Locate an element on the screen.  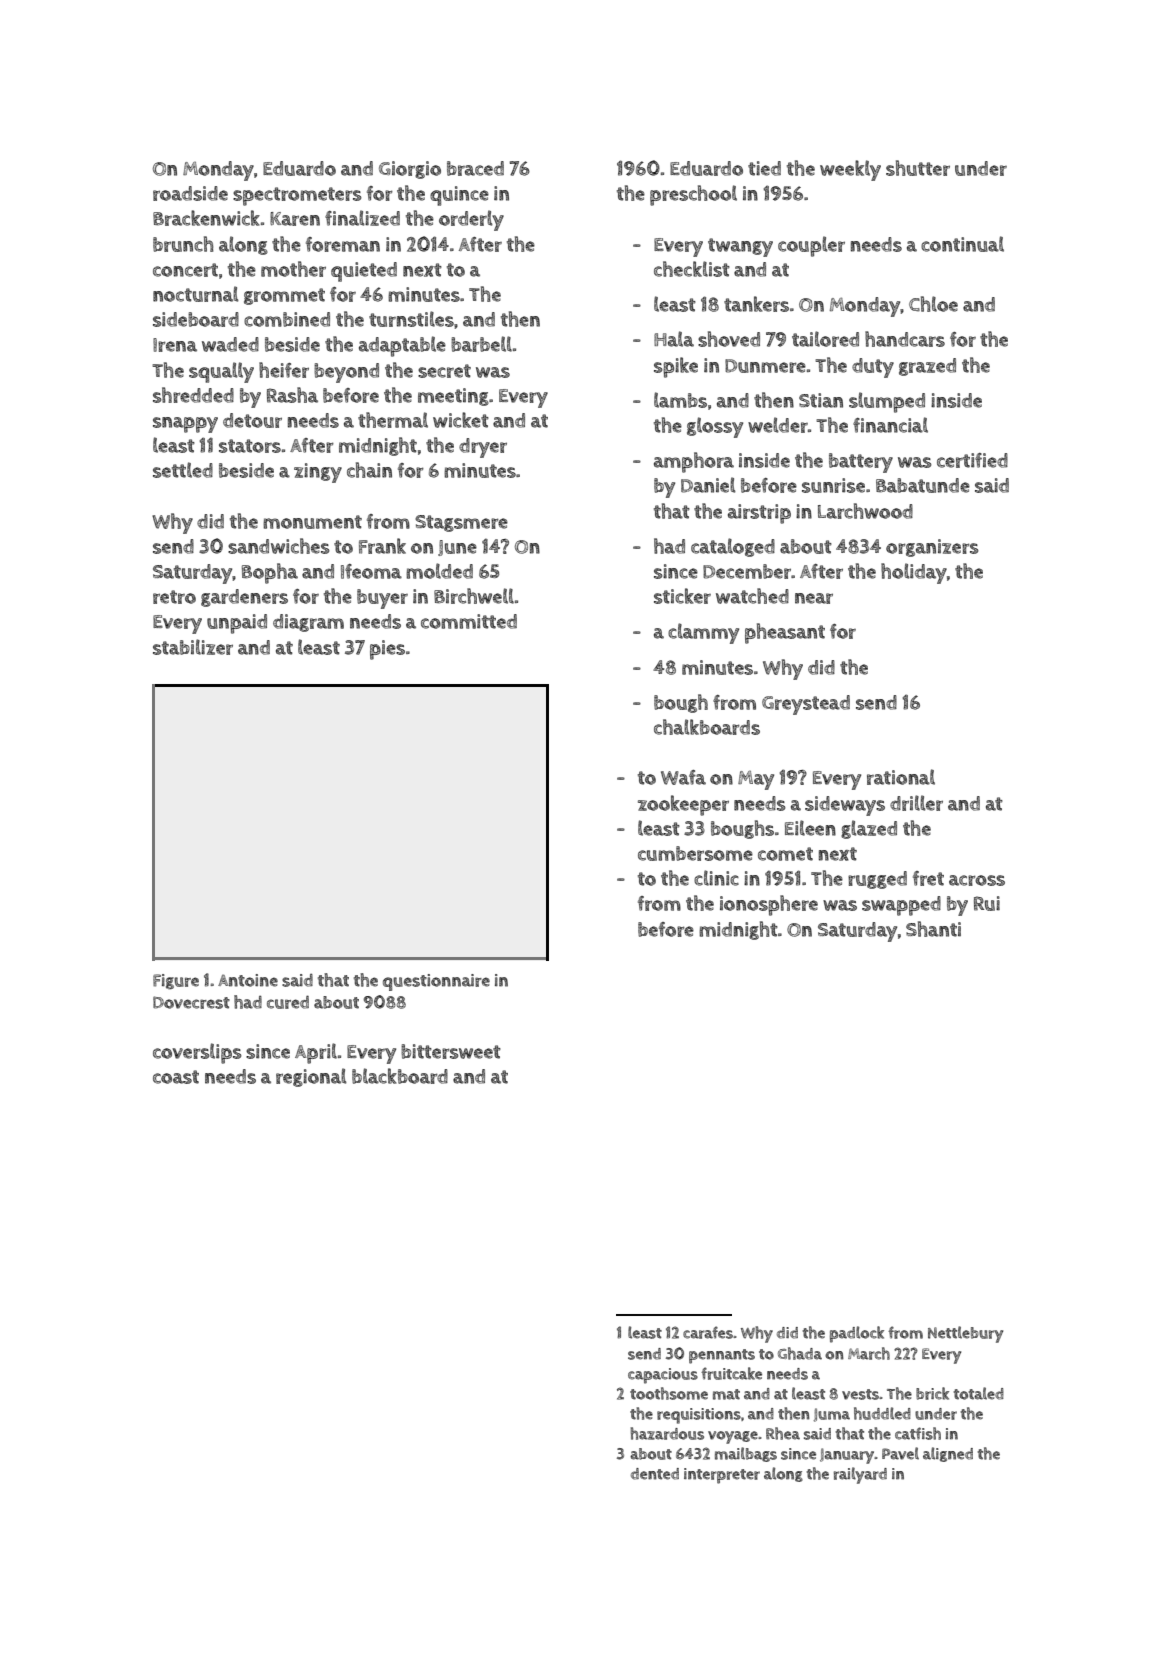
holiday is located at coordinates (914, 573).
